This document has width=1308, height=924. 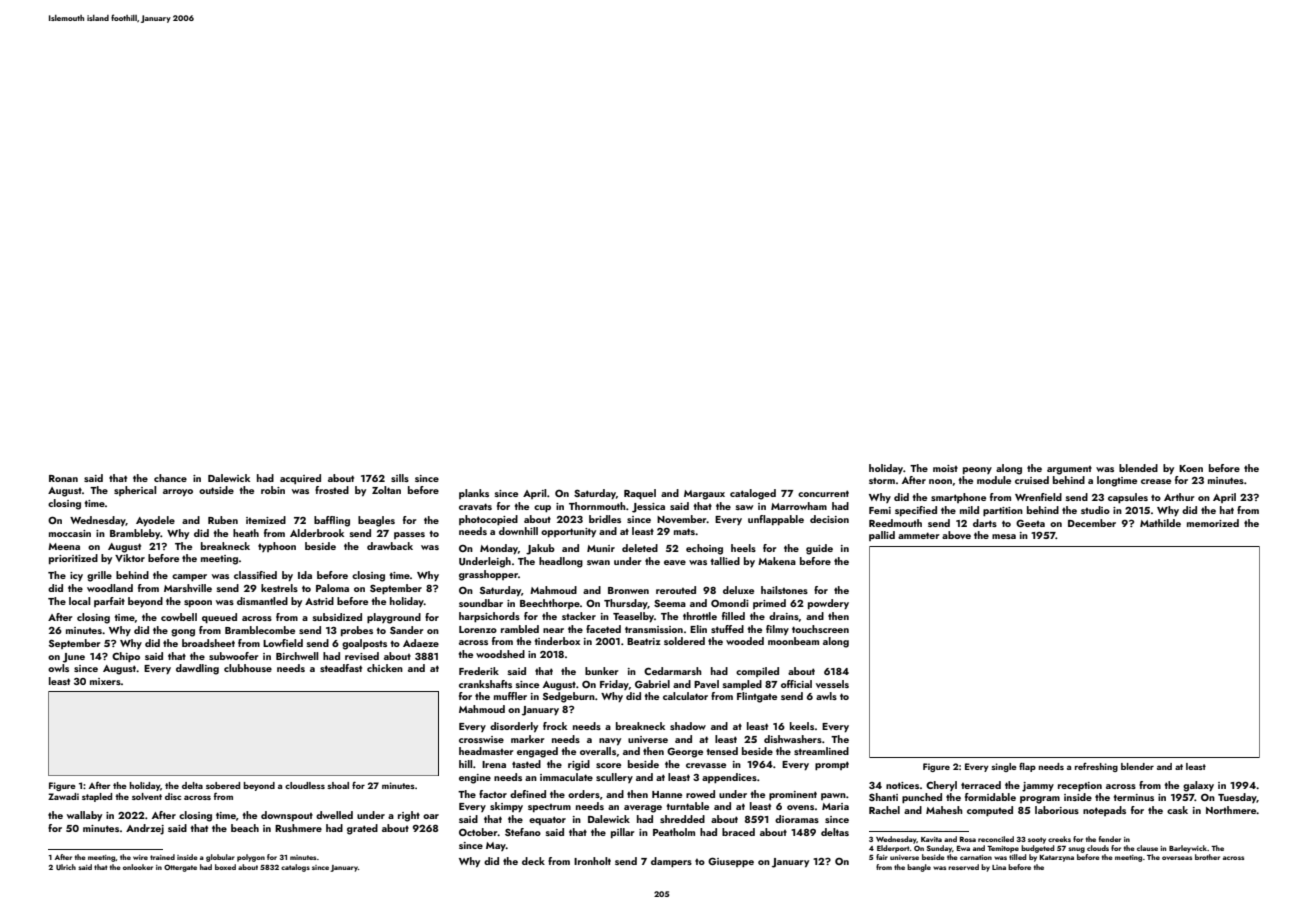 What do you see at coordinates (882, 481) in the document?
I see `storm` at bounding box center [882, 481].
